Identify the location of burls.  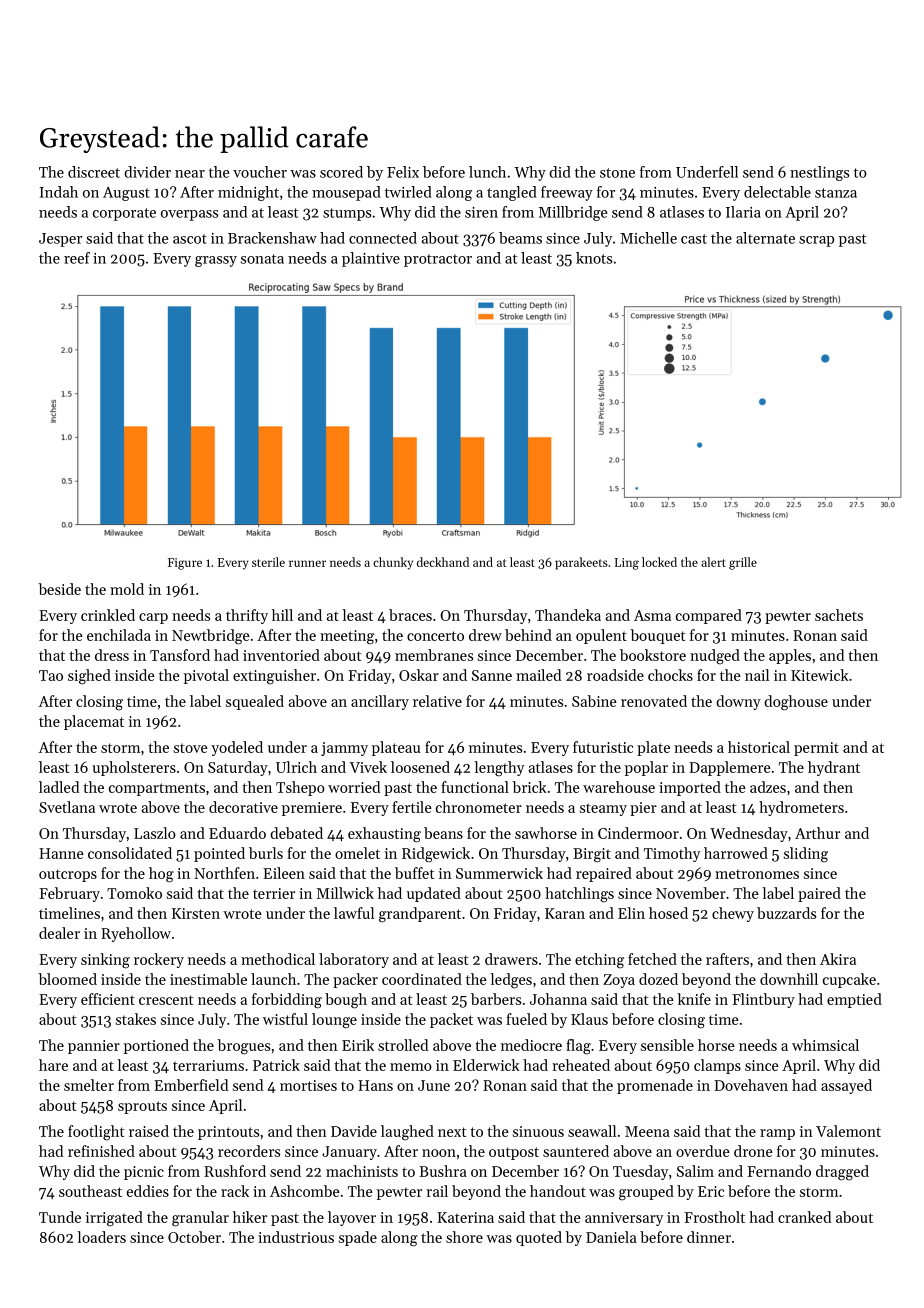
(266, 853).
